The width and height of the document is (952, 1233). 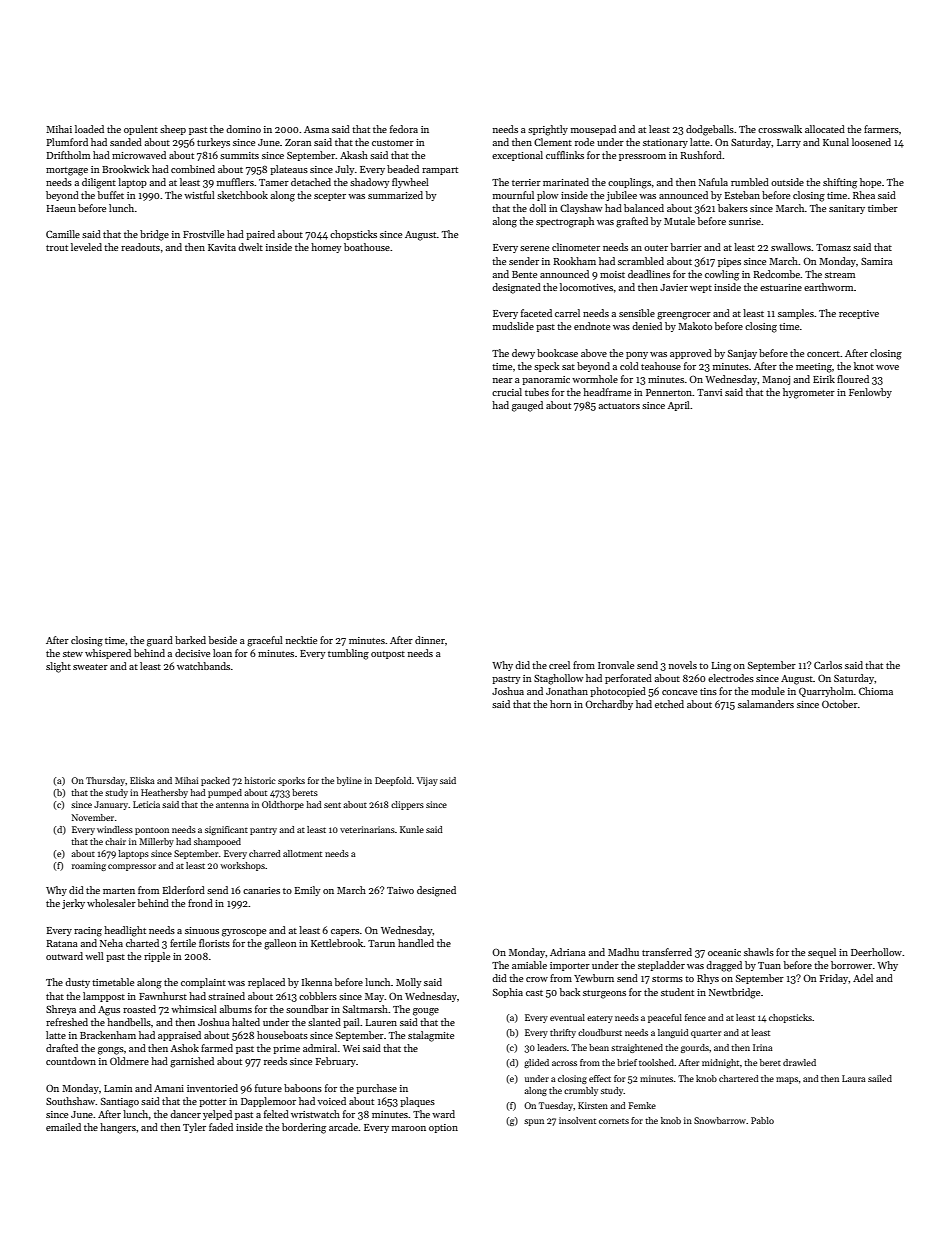 I want to click on Camille, so click(x=63, y=234).
